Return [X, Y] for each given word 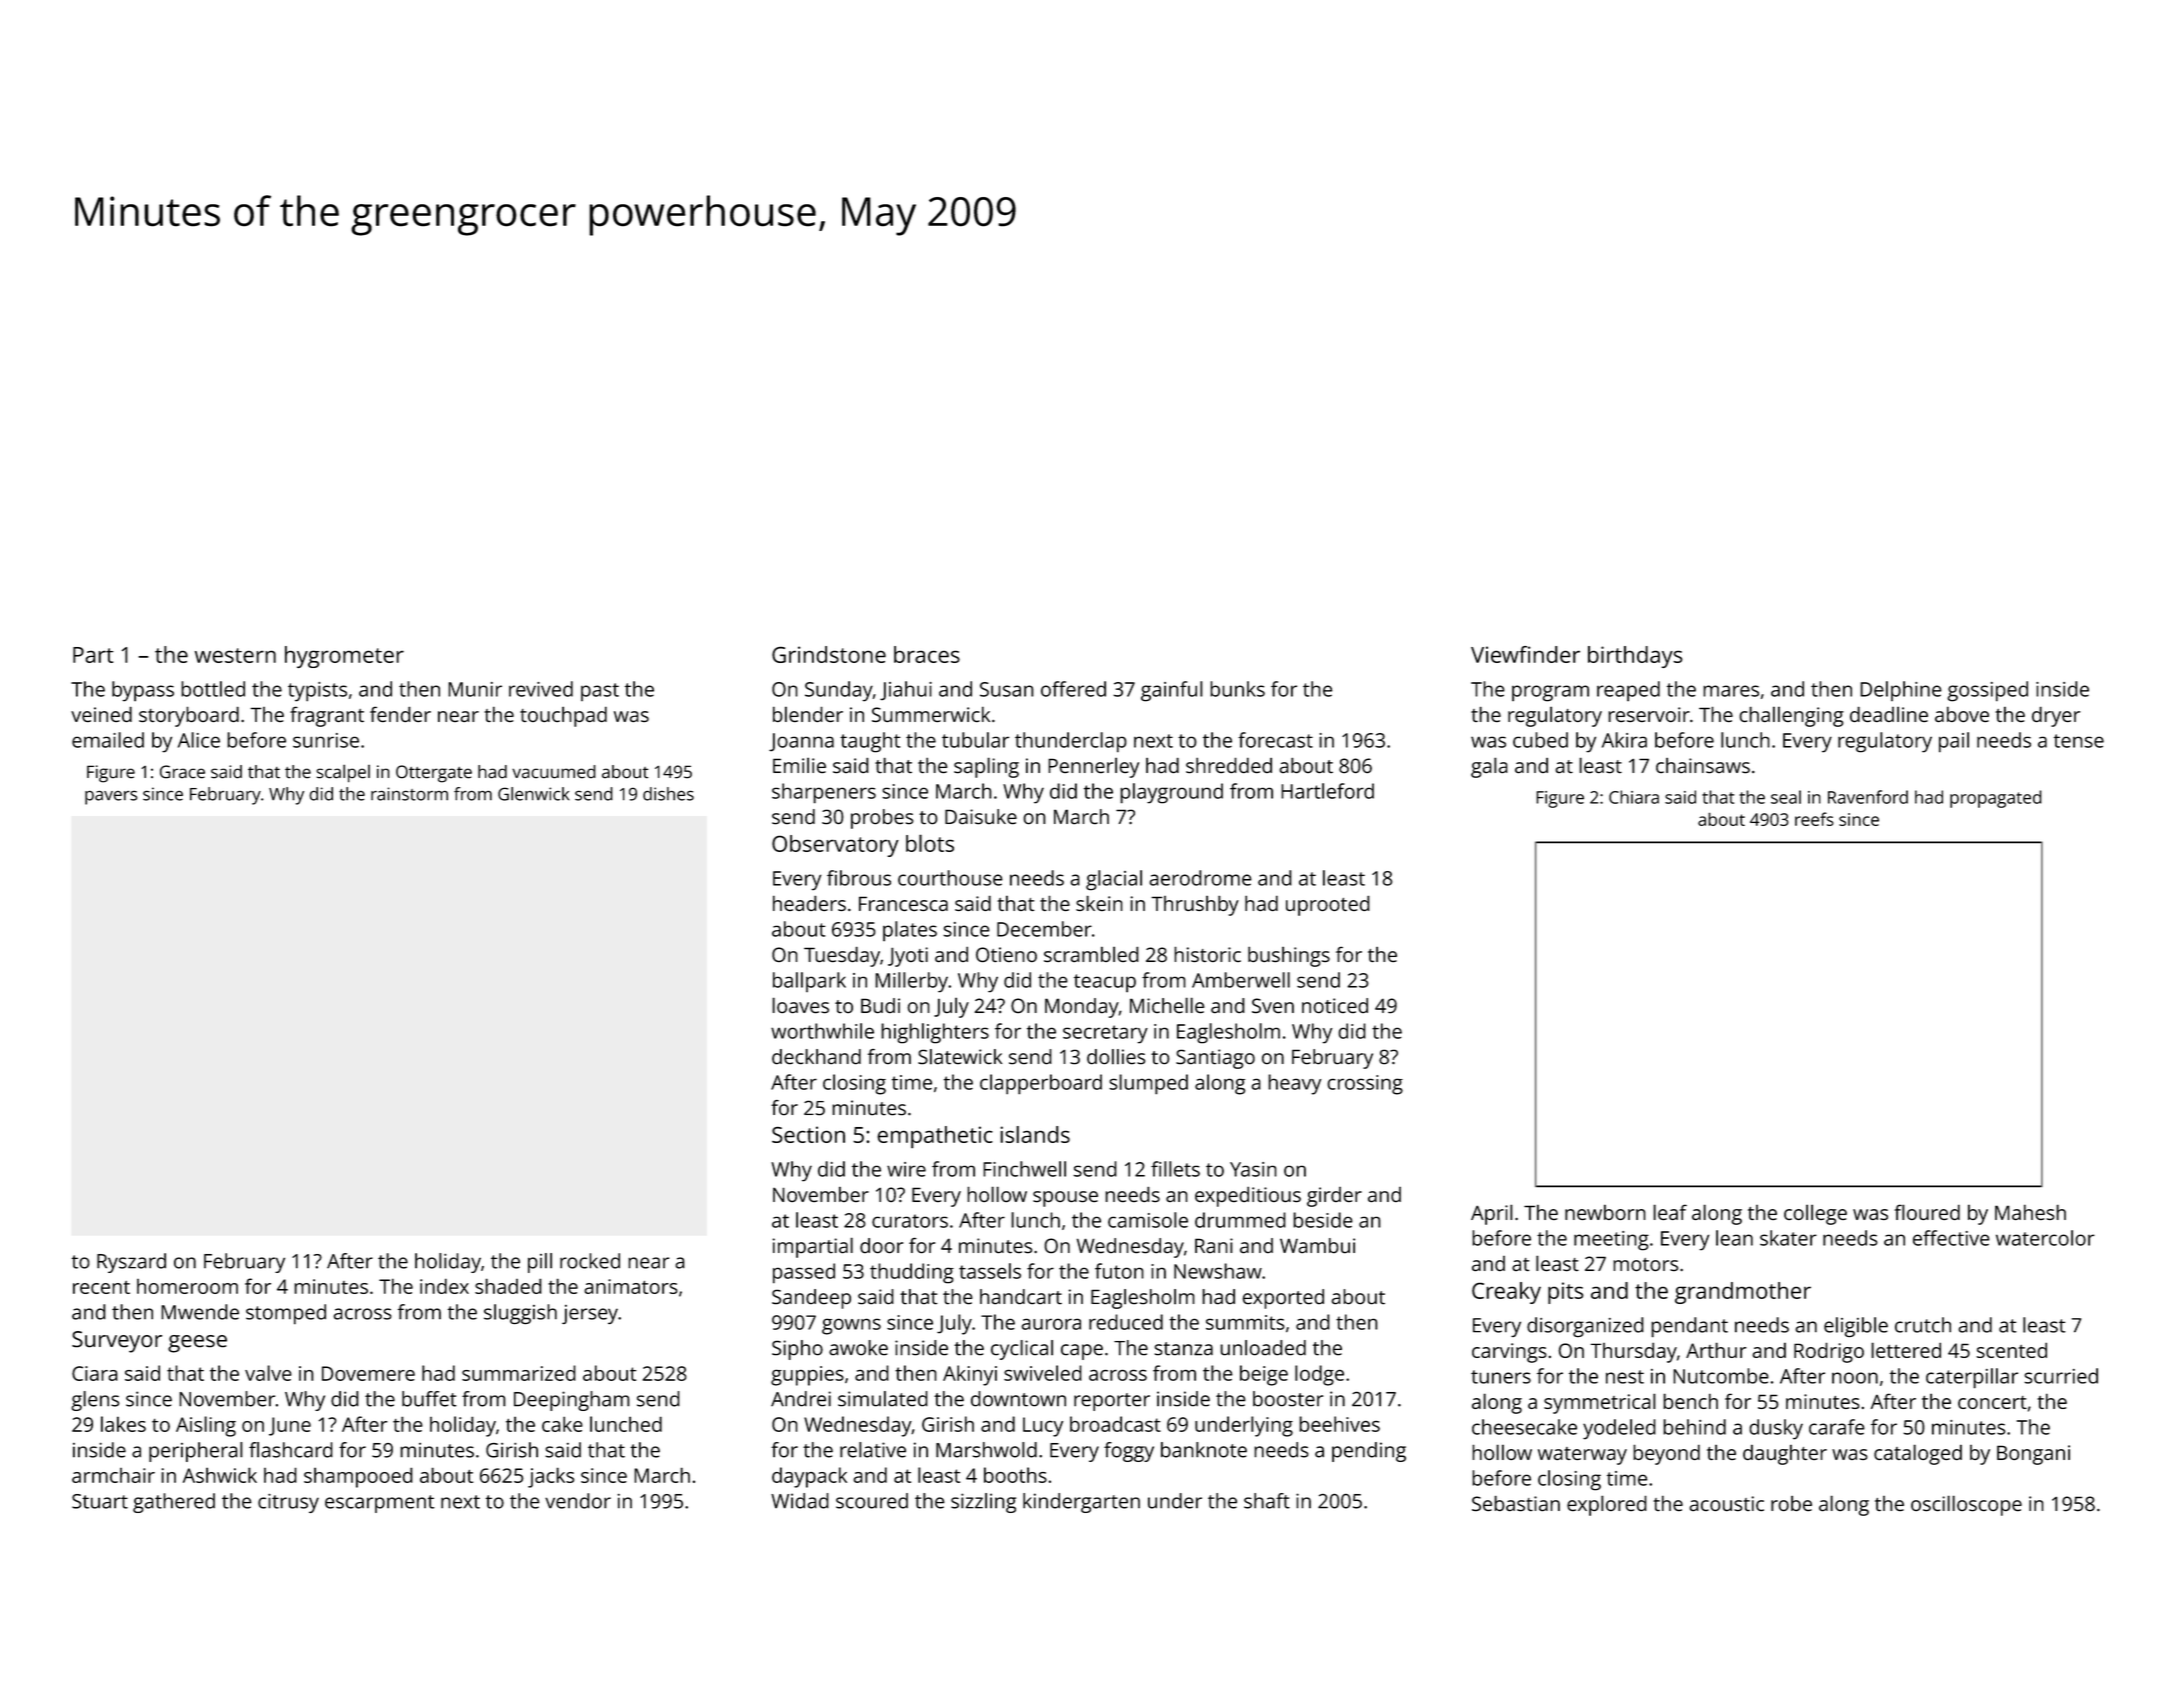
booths [1015, 1475]
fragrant [327, 716]
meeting [1611, 1241]
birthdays [1635, 657]
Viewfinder [1525, 654]
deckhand [816, 1057]
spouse [1065, 1199]
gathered [174, 1503]
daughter [1785, 1454]
